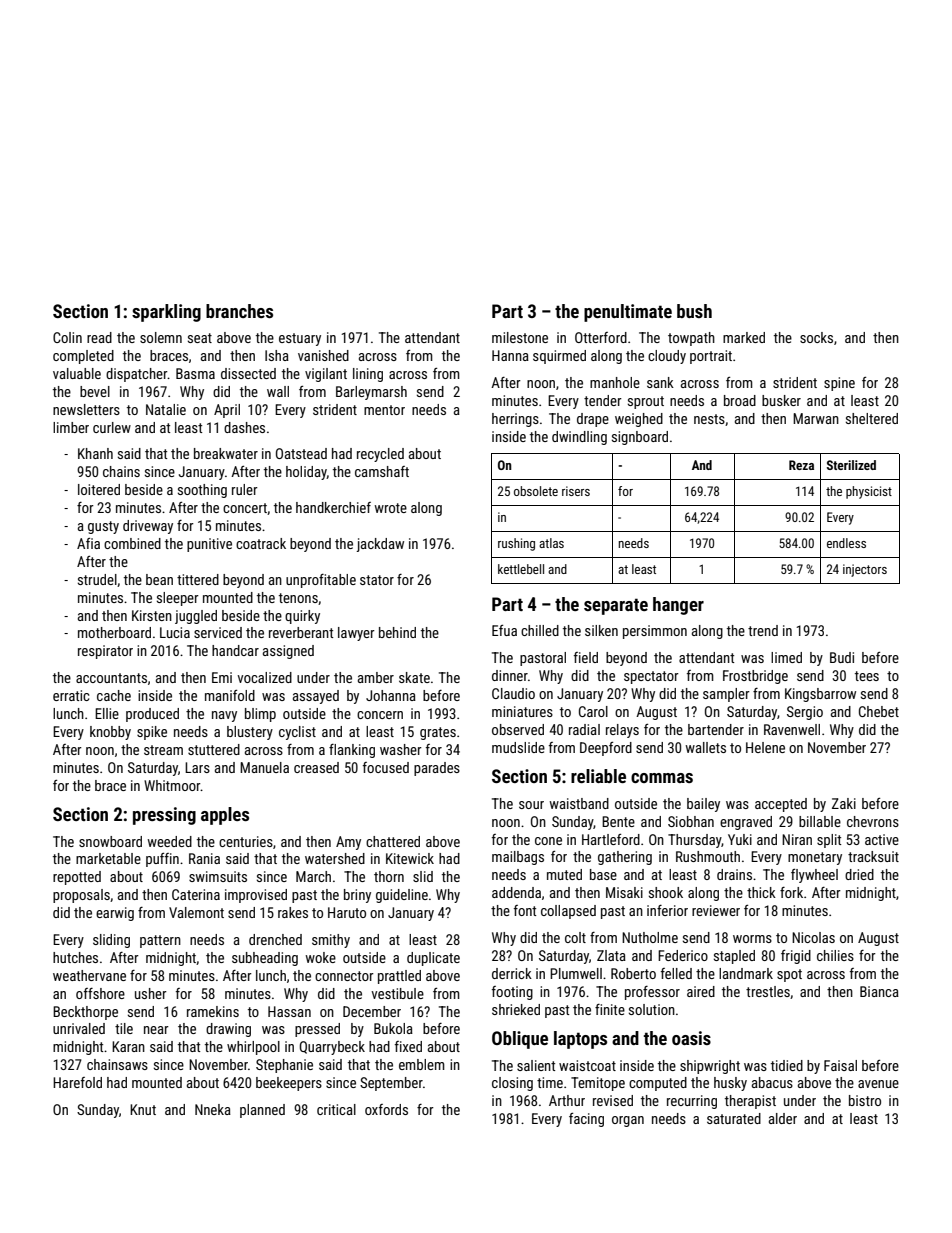 The height and width of the screenshot is (1233, 952). What do you see at coordinates (520, 337) in the screenshot?
I see `milestone` at bounding box center [520, 337].
